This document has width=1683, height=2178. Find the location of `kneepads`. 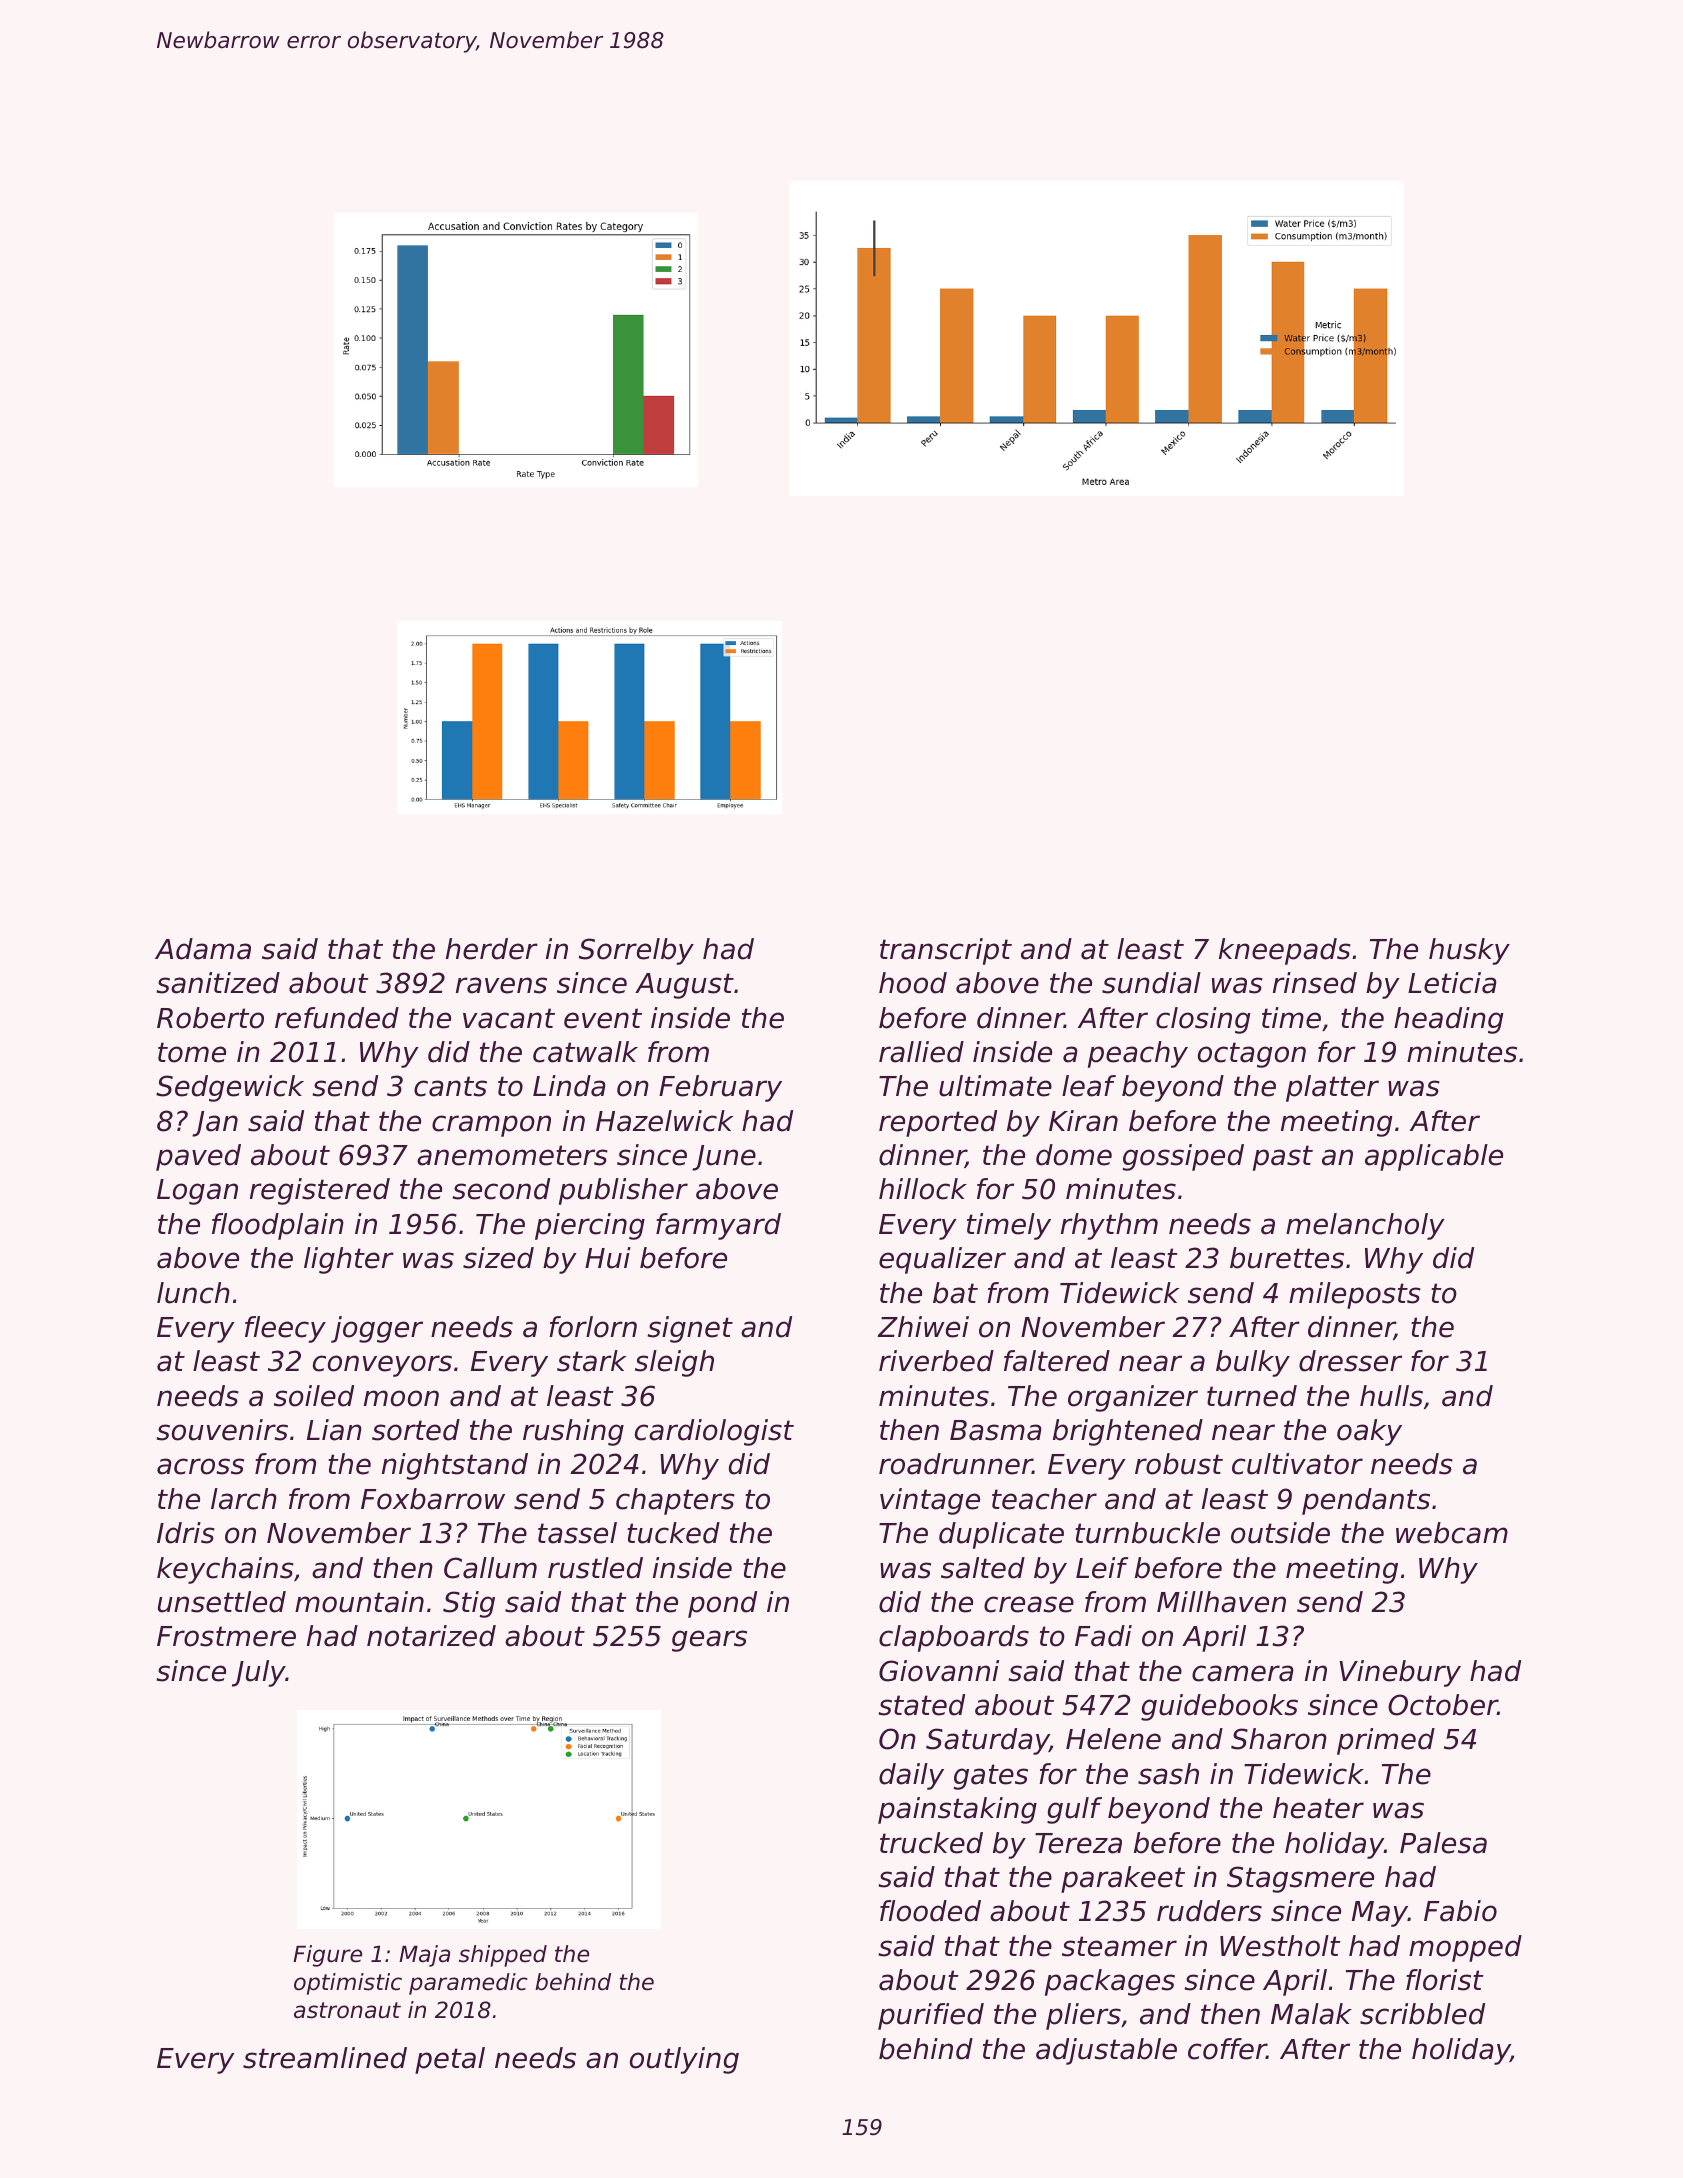

kneepads is located at coordinates (1285, 951).
